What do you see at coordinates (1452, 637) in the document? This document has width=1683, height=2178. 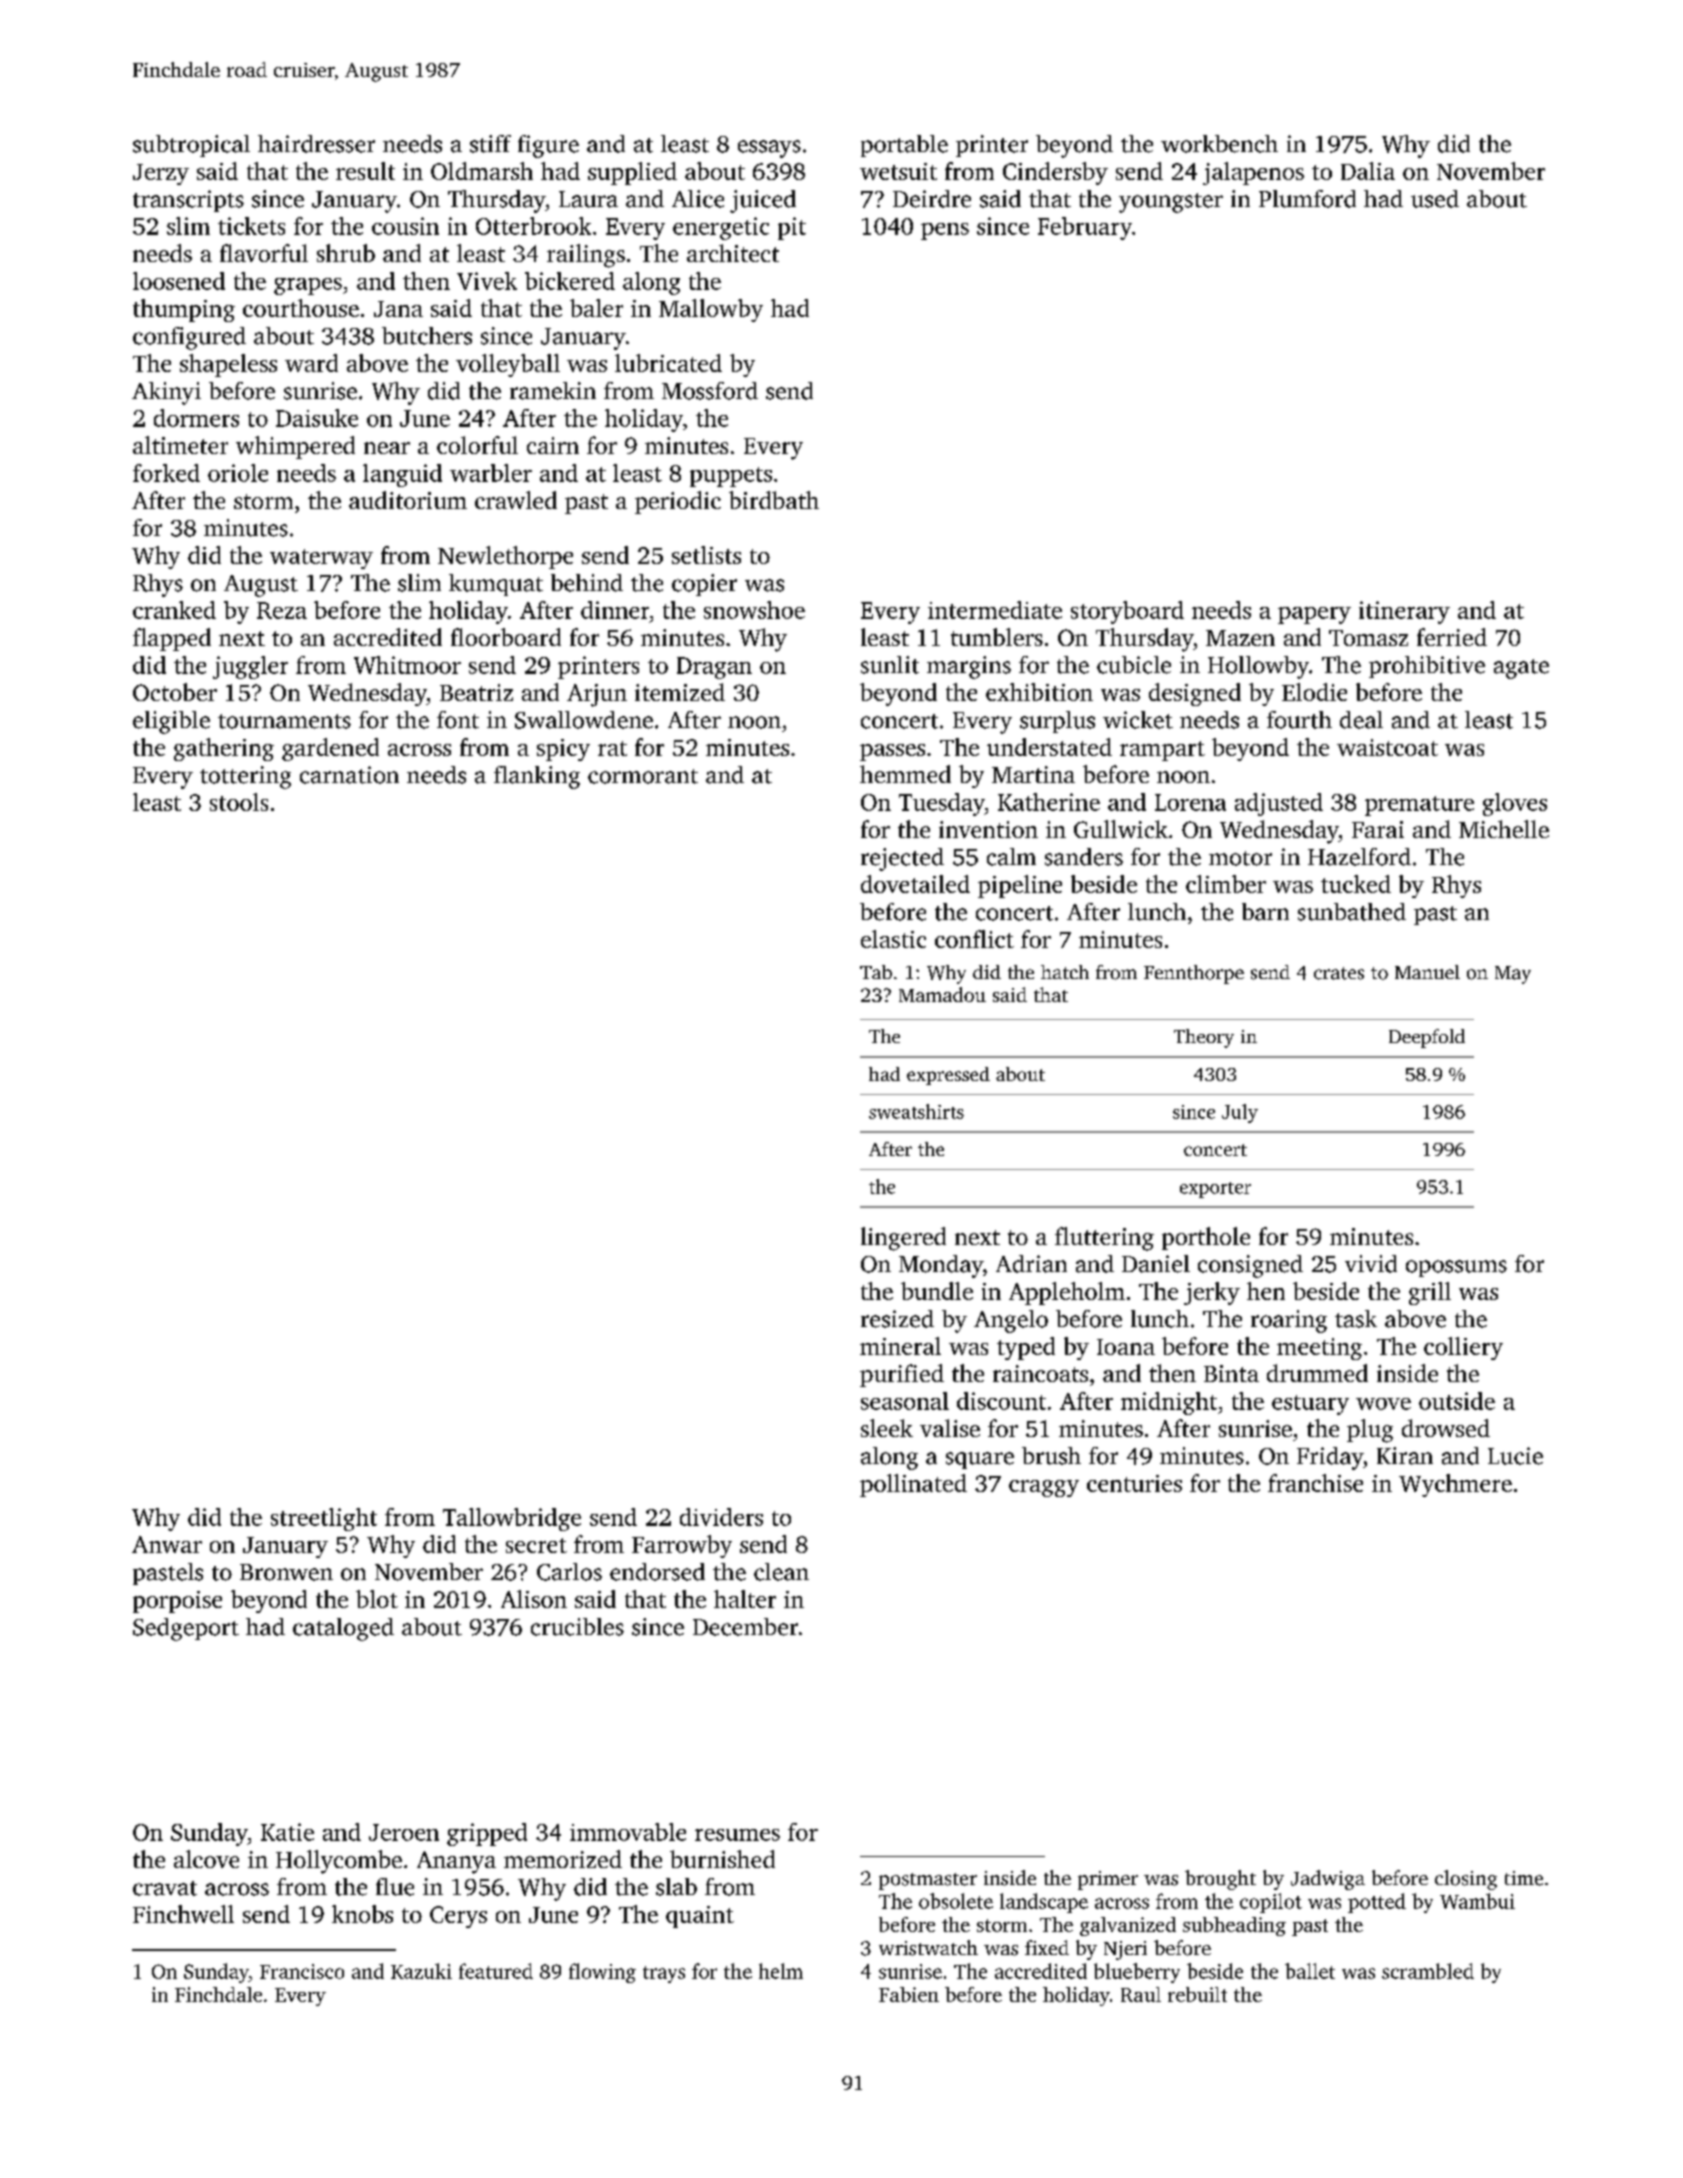 I see `ferried` at bounding box center [1452, 637].
